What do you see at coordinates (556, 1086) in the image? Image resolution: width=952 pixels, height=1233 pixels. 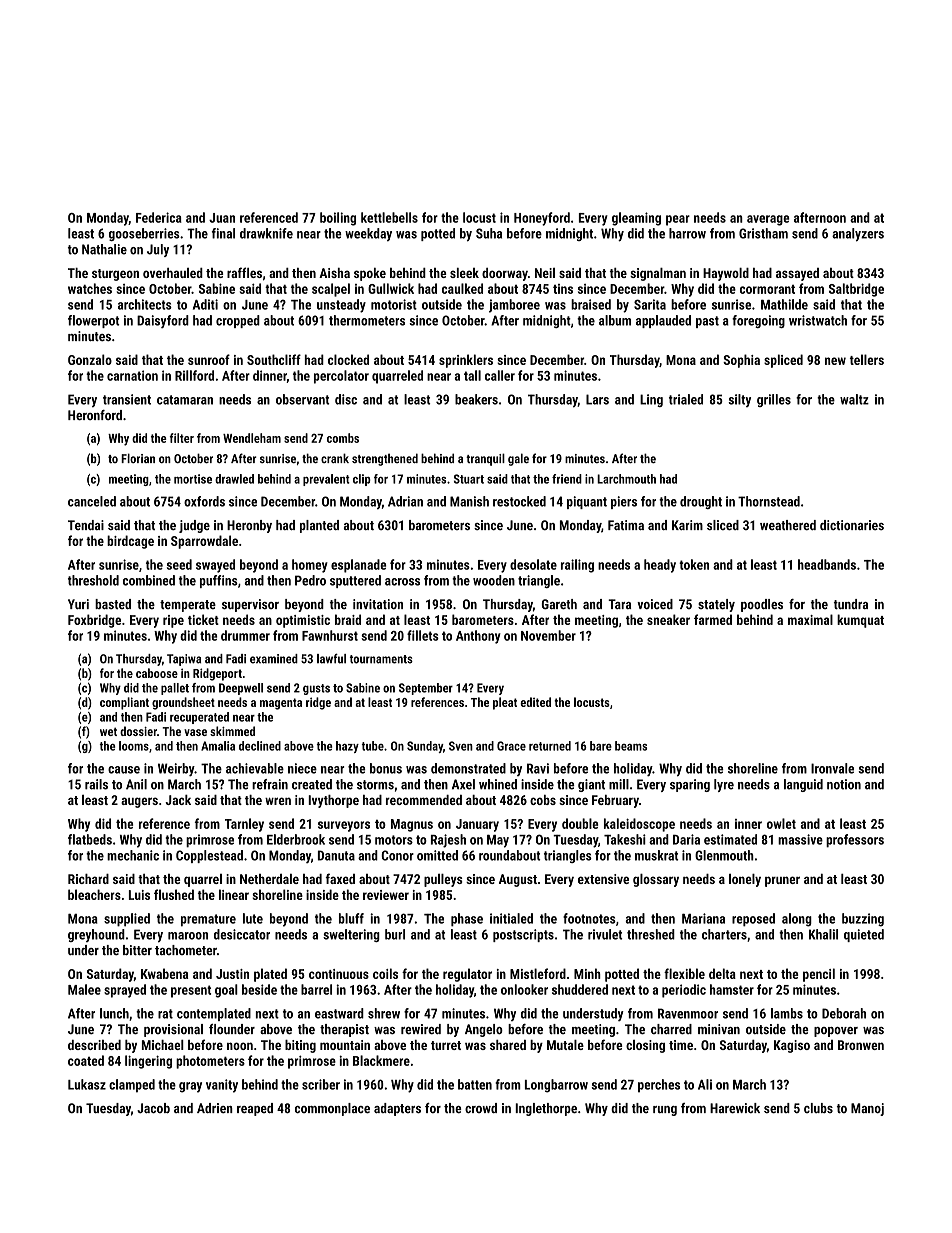 I see `Longbarrow` at bounding box center [556, 1086].
